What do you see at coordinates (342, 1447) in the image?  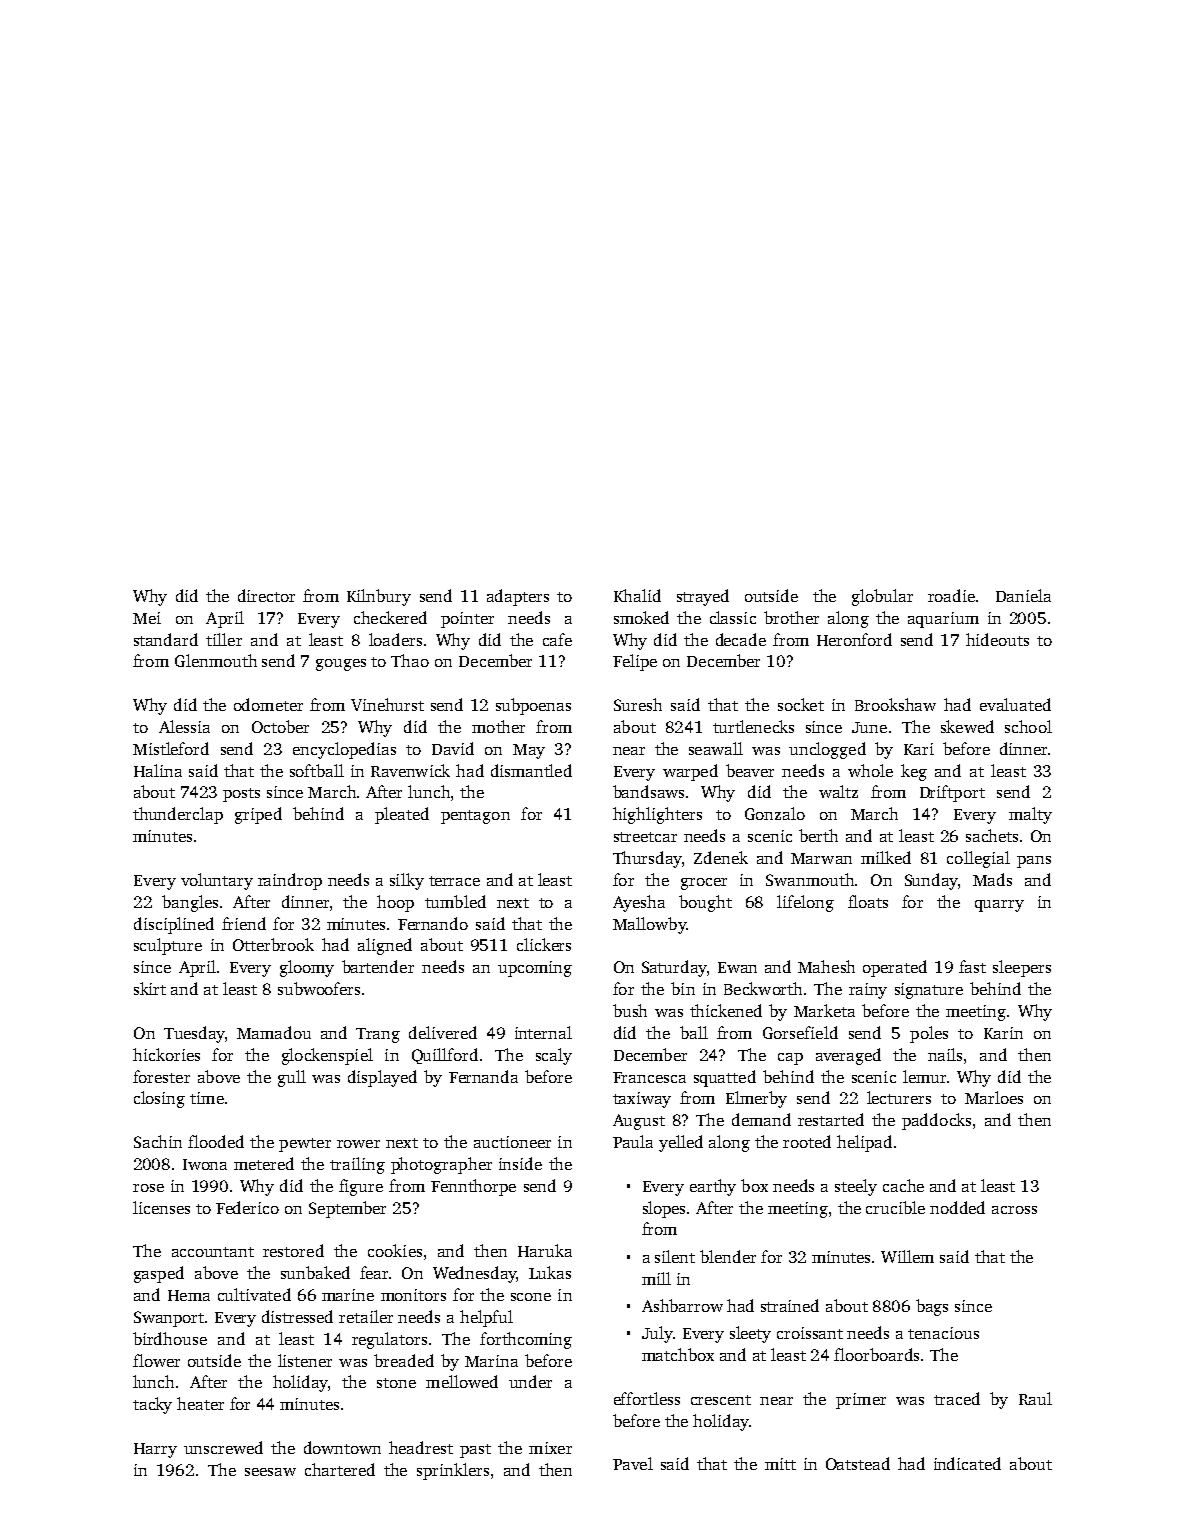 I see `downtown` at bounding box center [342, 1447].
